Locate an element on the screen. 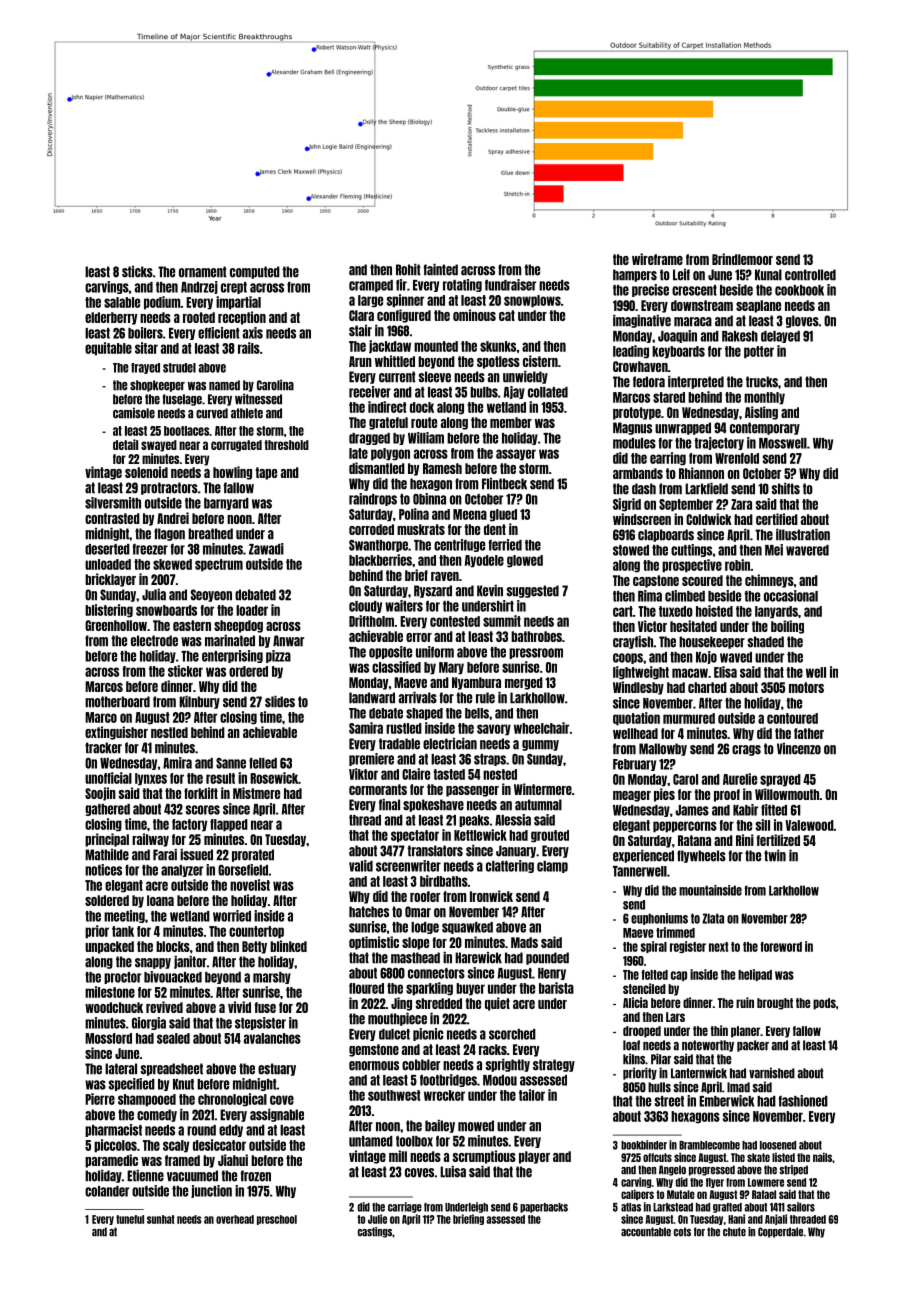 The image size is (924, 1308). stepsister is located at coordinates (260, 1023).
